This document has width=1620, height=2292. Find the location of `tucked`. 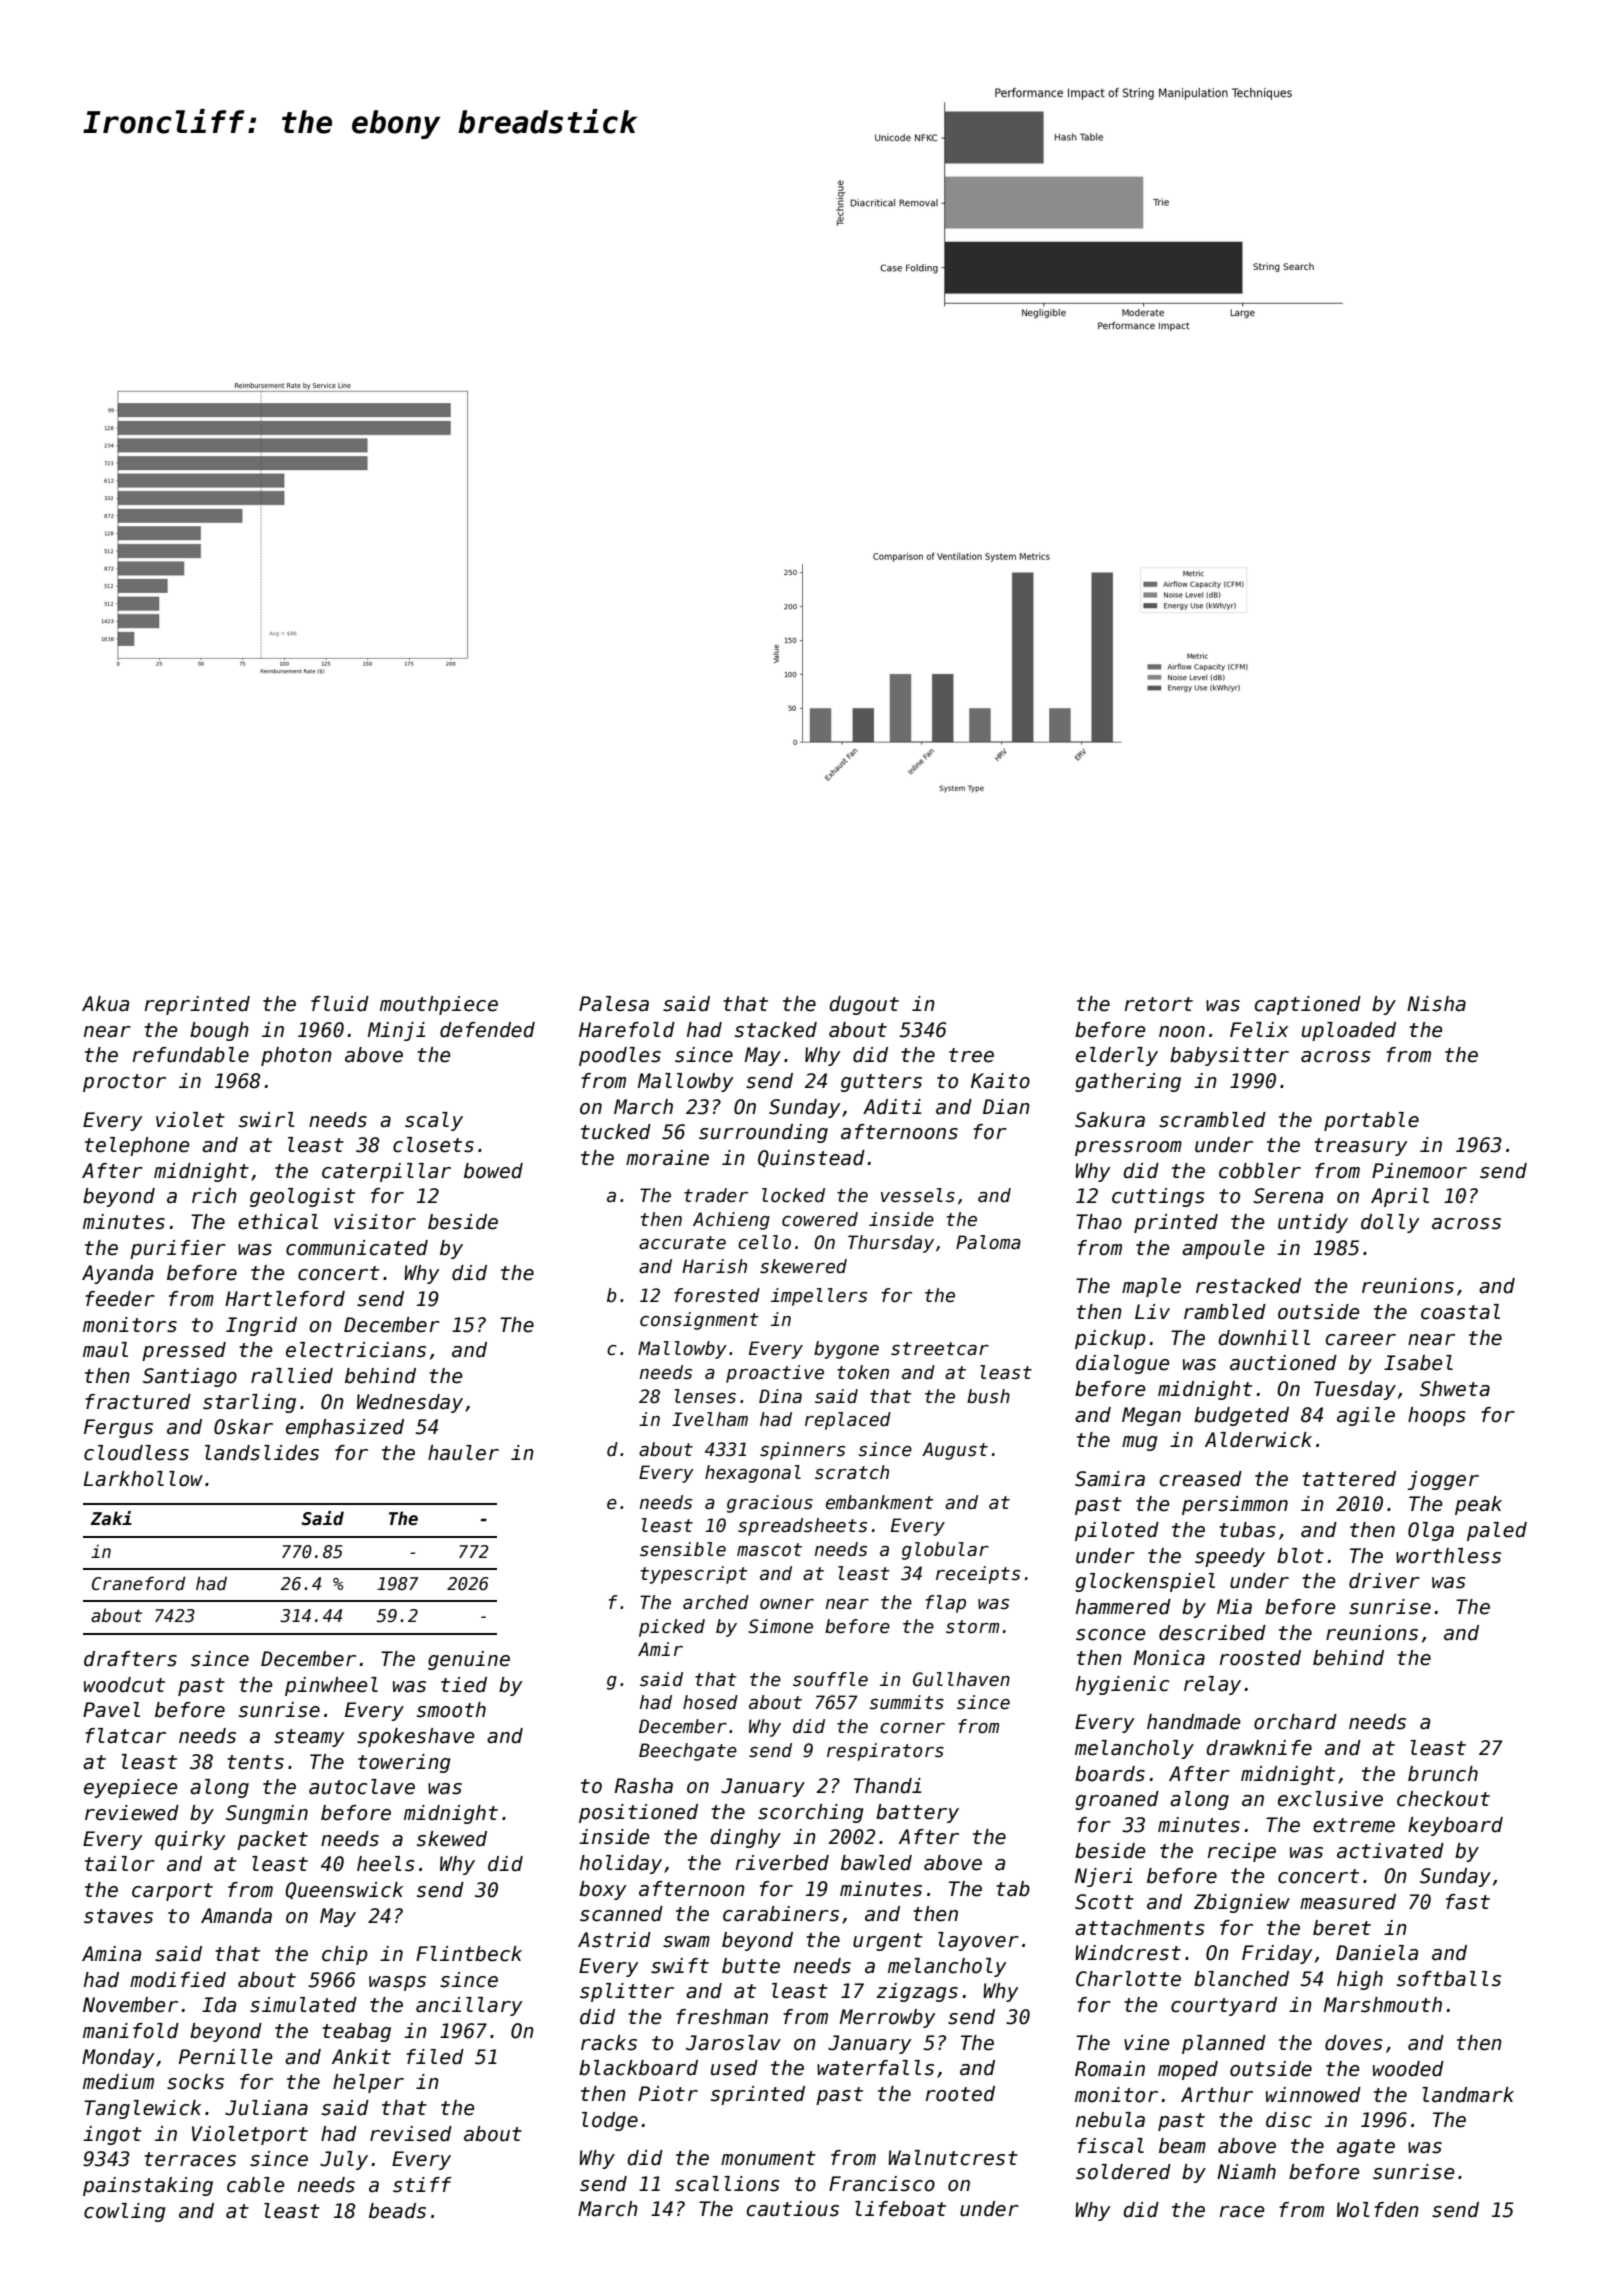

tucked is located at coordinates (616, 1132).
